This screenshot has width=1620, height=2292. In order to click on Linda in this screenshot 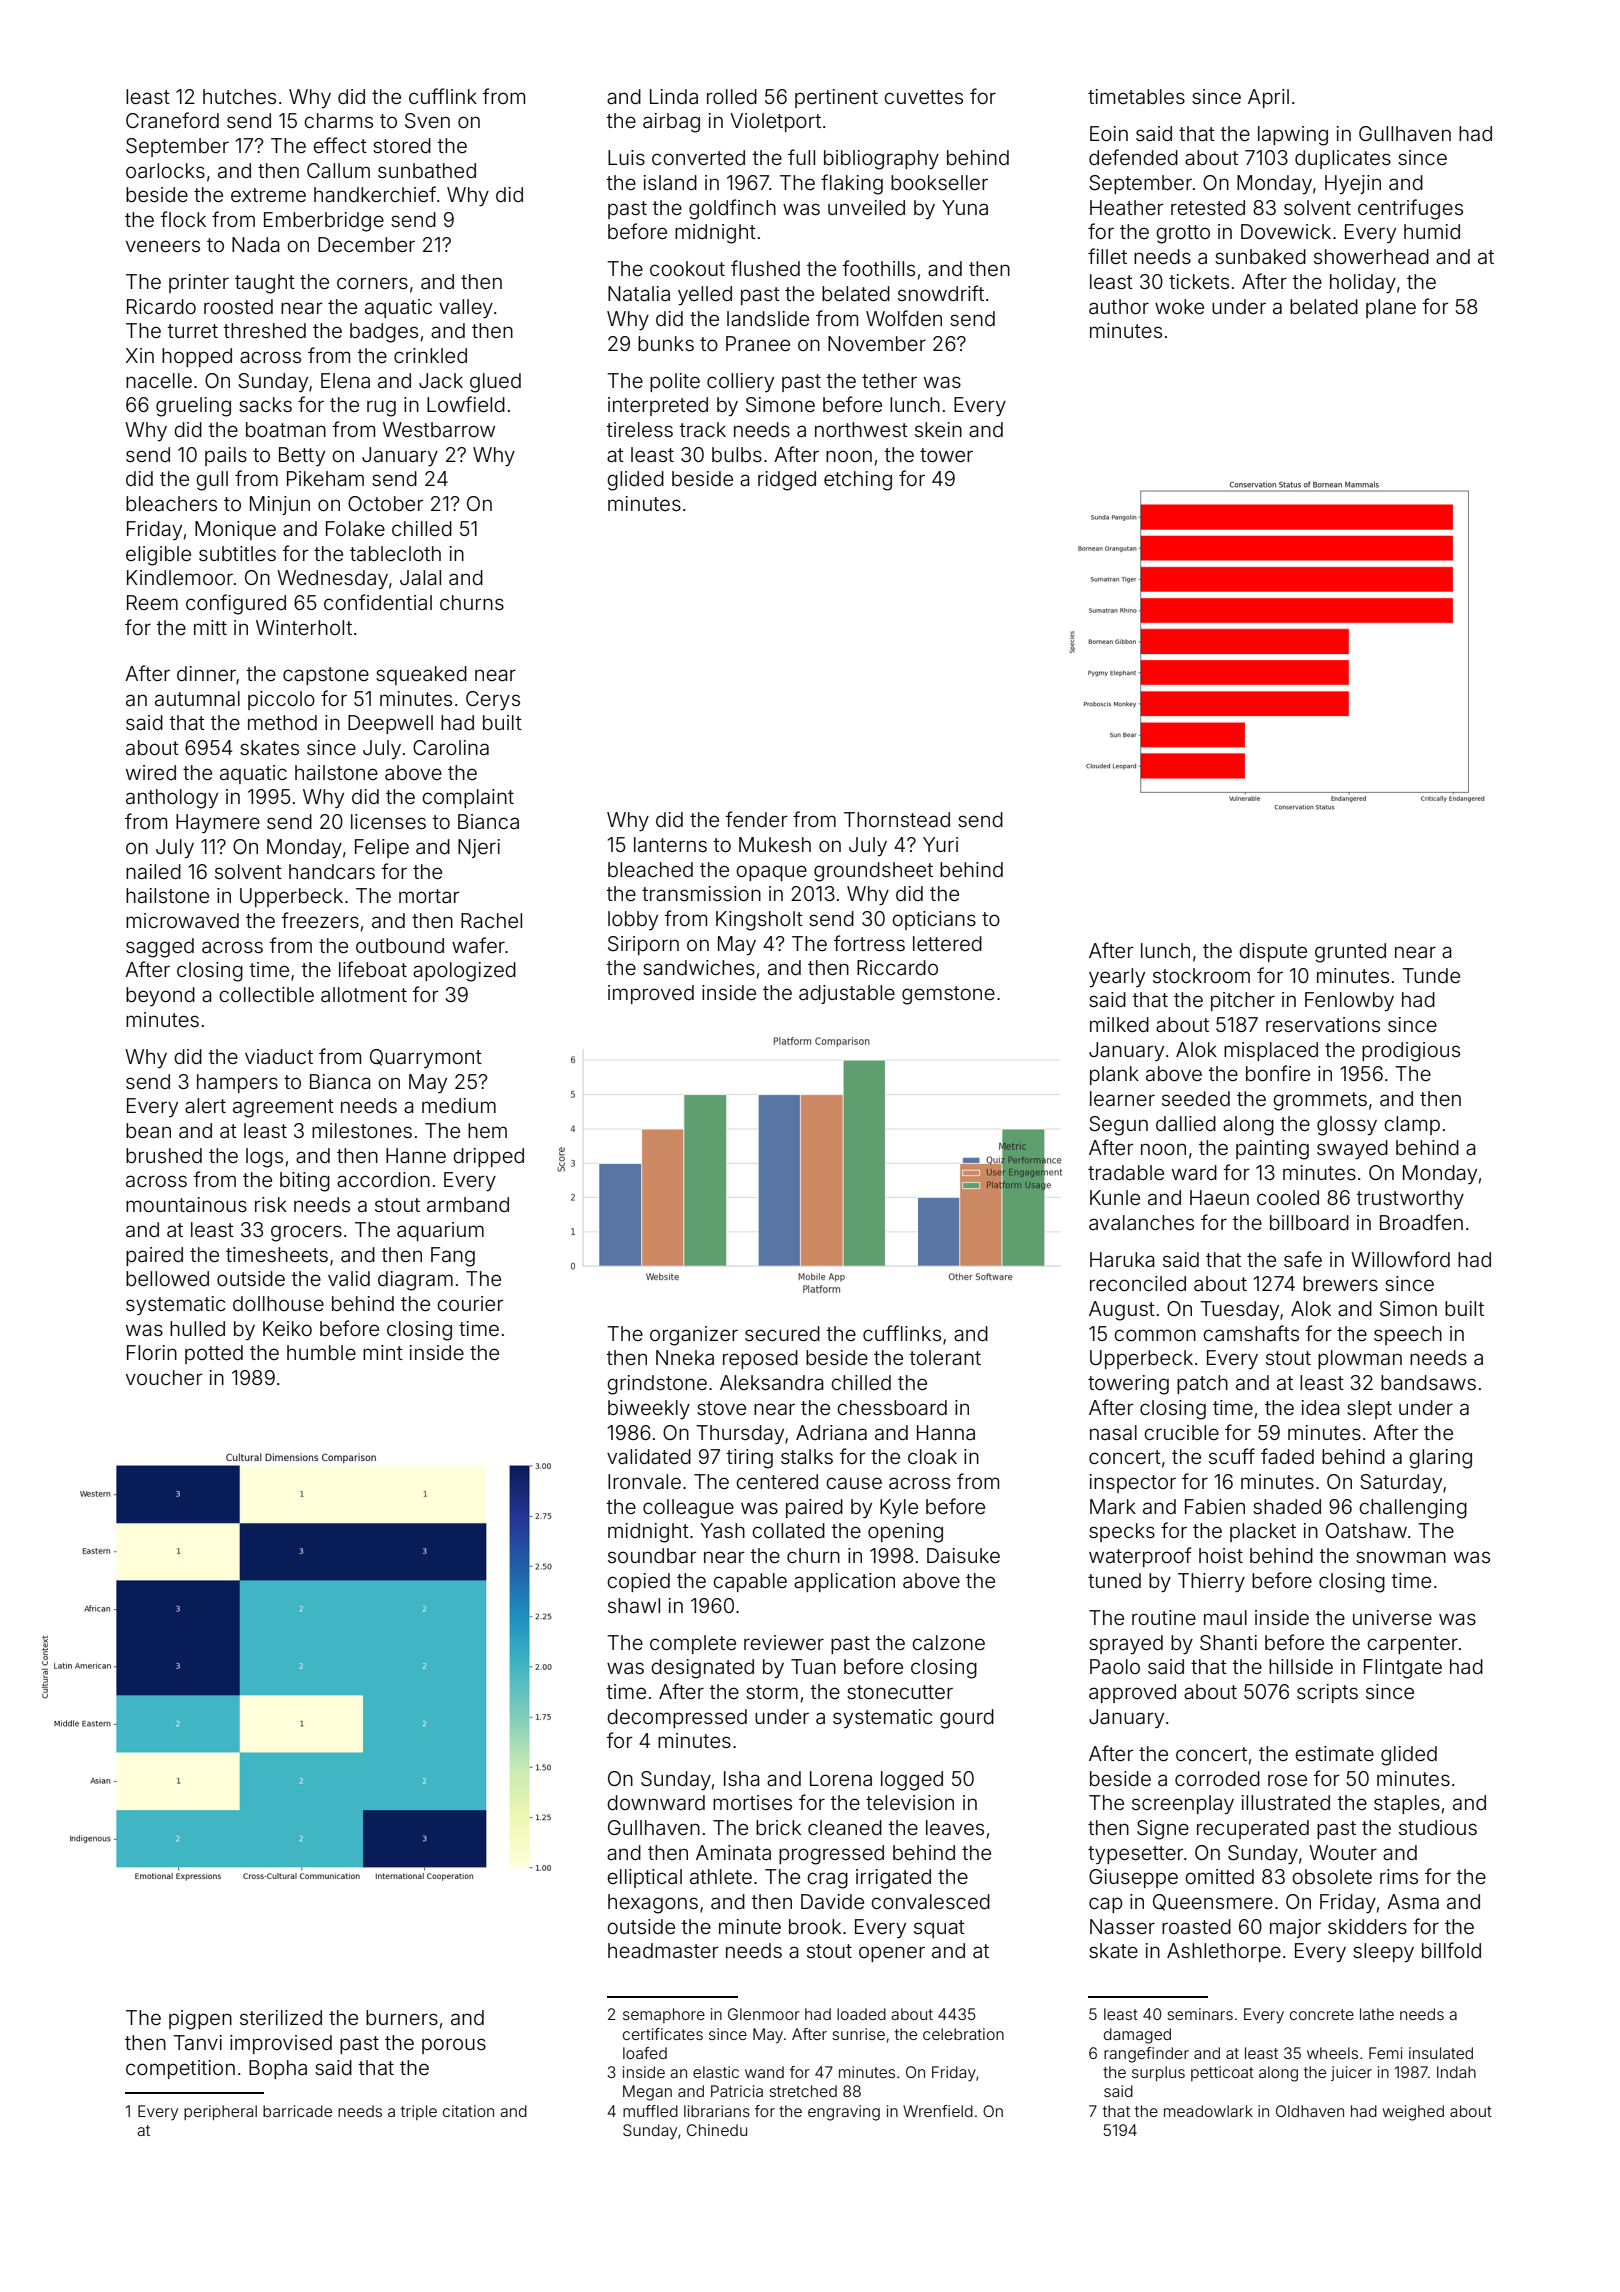, I will do `click(674, 96)`.
